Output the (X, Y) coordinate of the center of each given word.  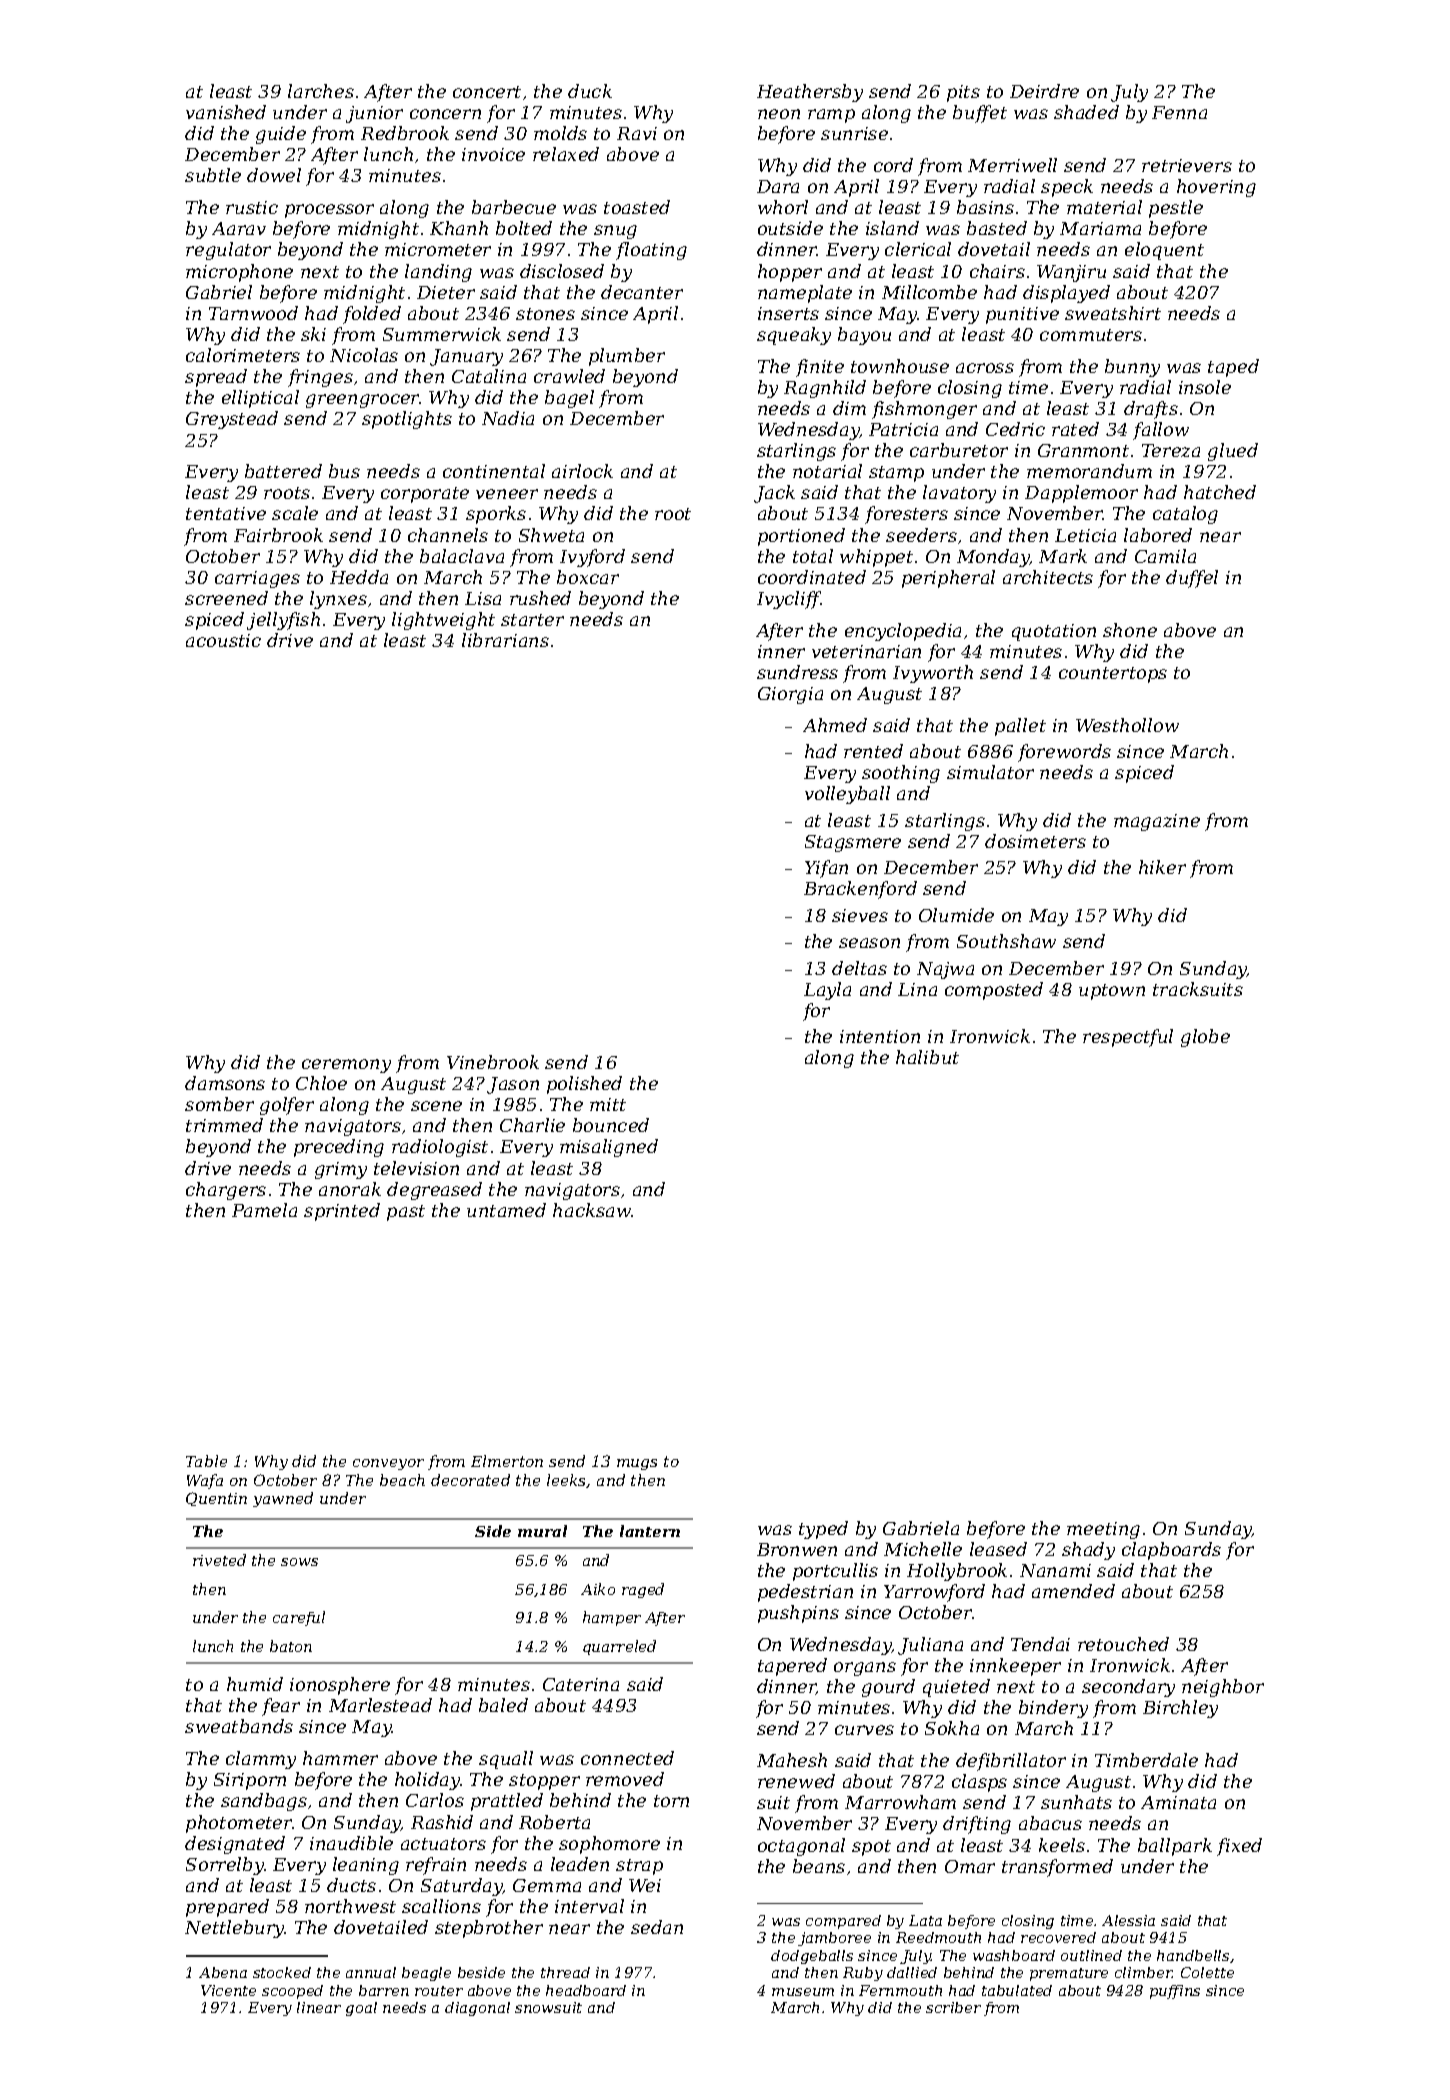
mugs (637, 1464)
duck (590, 91)
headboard (586, 1990)
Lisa (483, 598)
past (406, 1213)
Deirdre (1044, 91)
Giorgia (790, 695)
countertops (1113, 675)
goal (361, 2009)
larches (321, 91)
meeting (1103, 1530)
